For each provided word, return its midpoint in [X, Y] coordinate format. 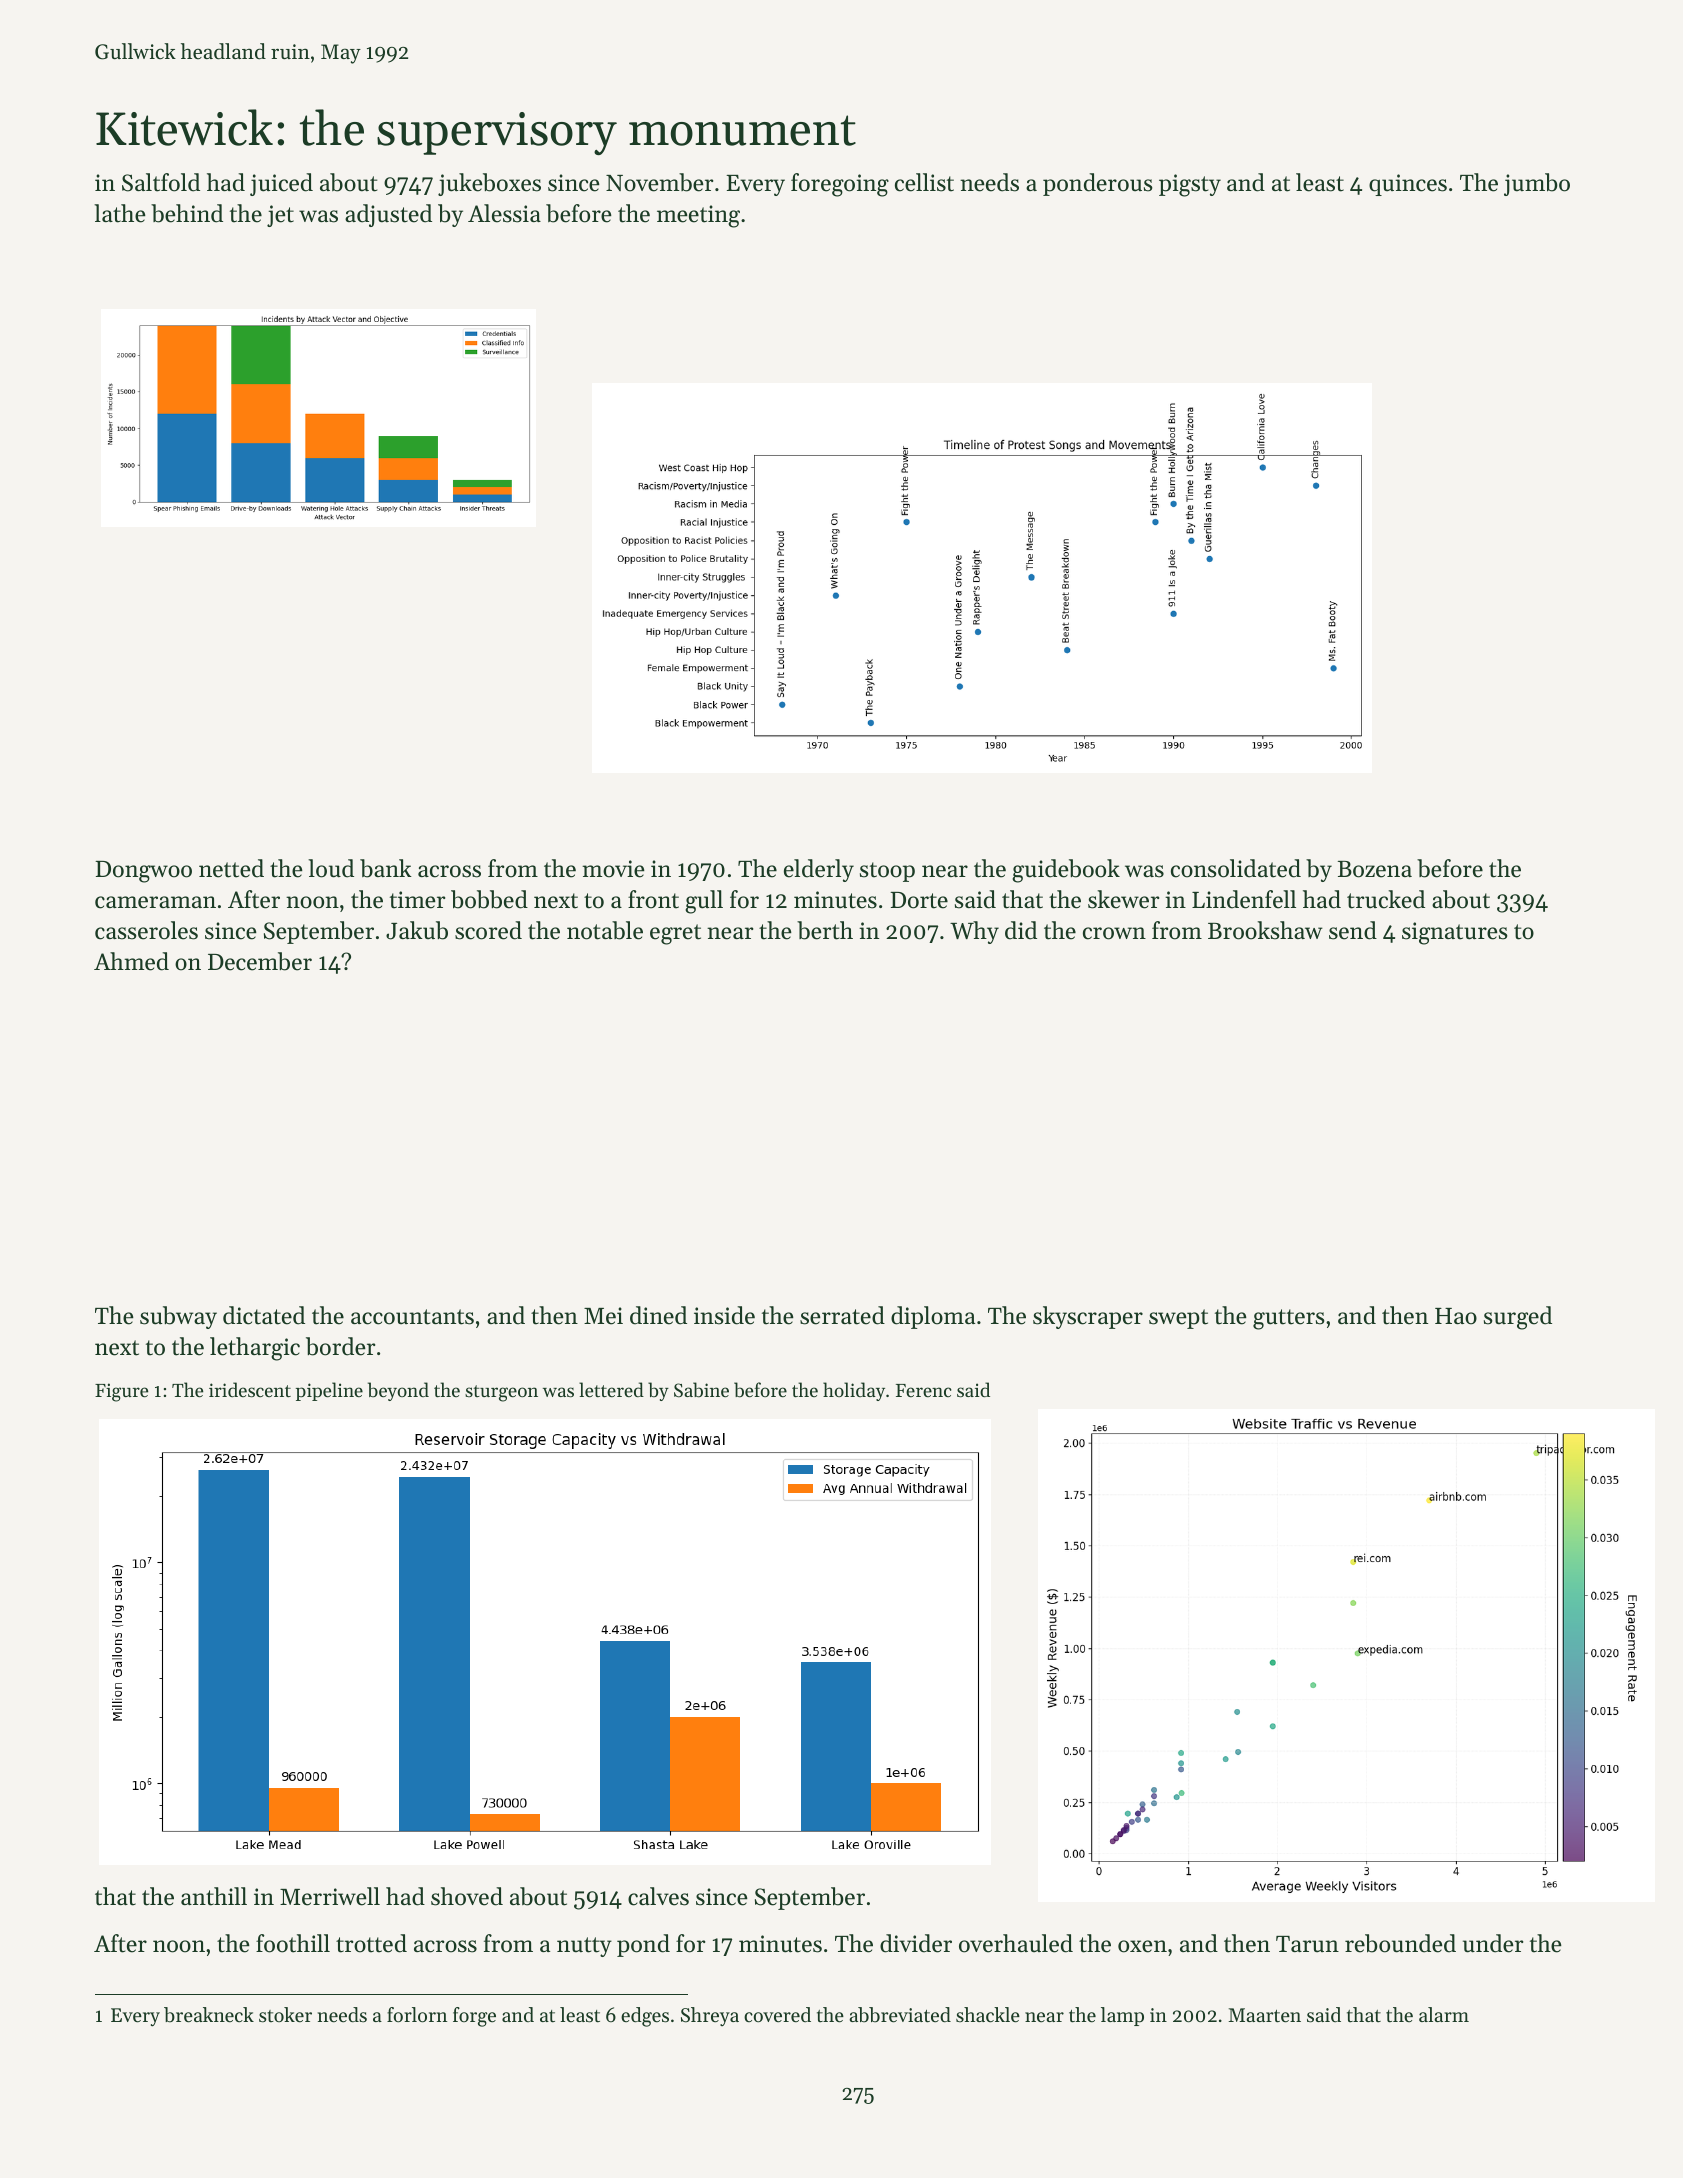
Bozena [1375, 869]
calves [658, 1896]
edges [645, 2017]
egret [675, 934]
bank [386, 868]
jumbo [1537, 184]
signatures [1454, 933]
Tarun [1307, 1944]
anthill [214, 1896]
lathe [120, 213]
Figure [121, 1392]
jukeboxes [489, 184]
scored [488, 930]
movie [613, 869]
